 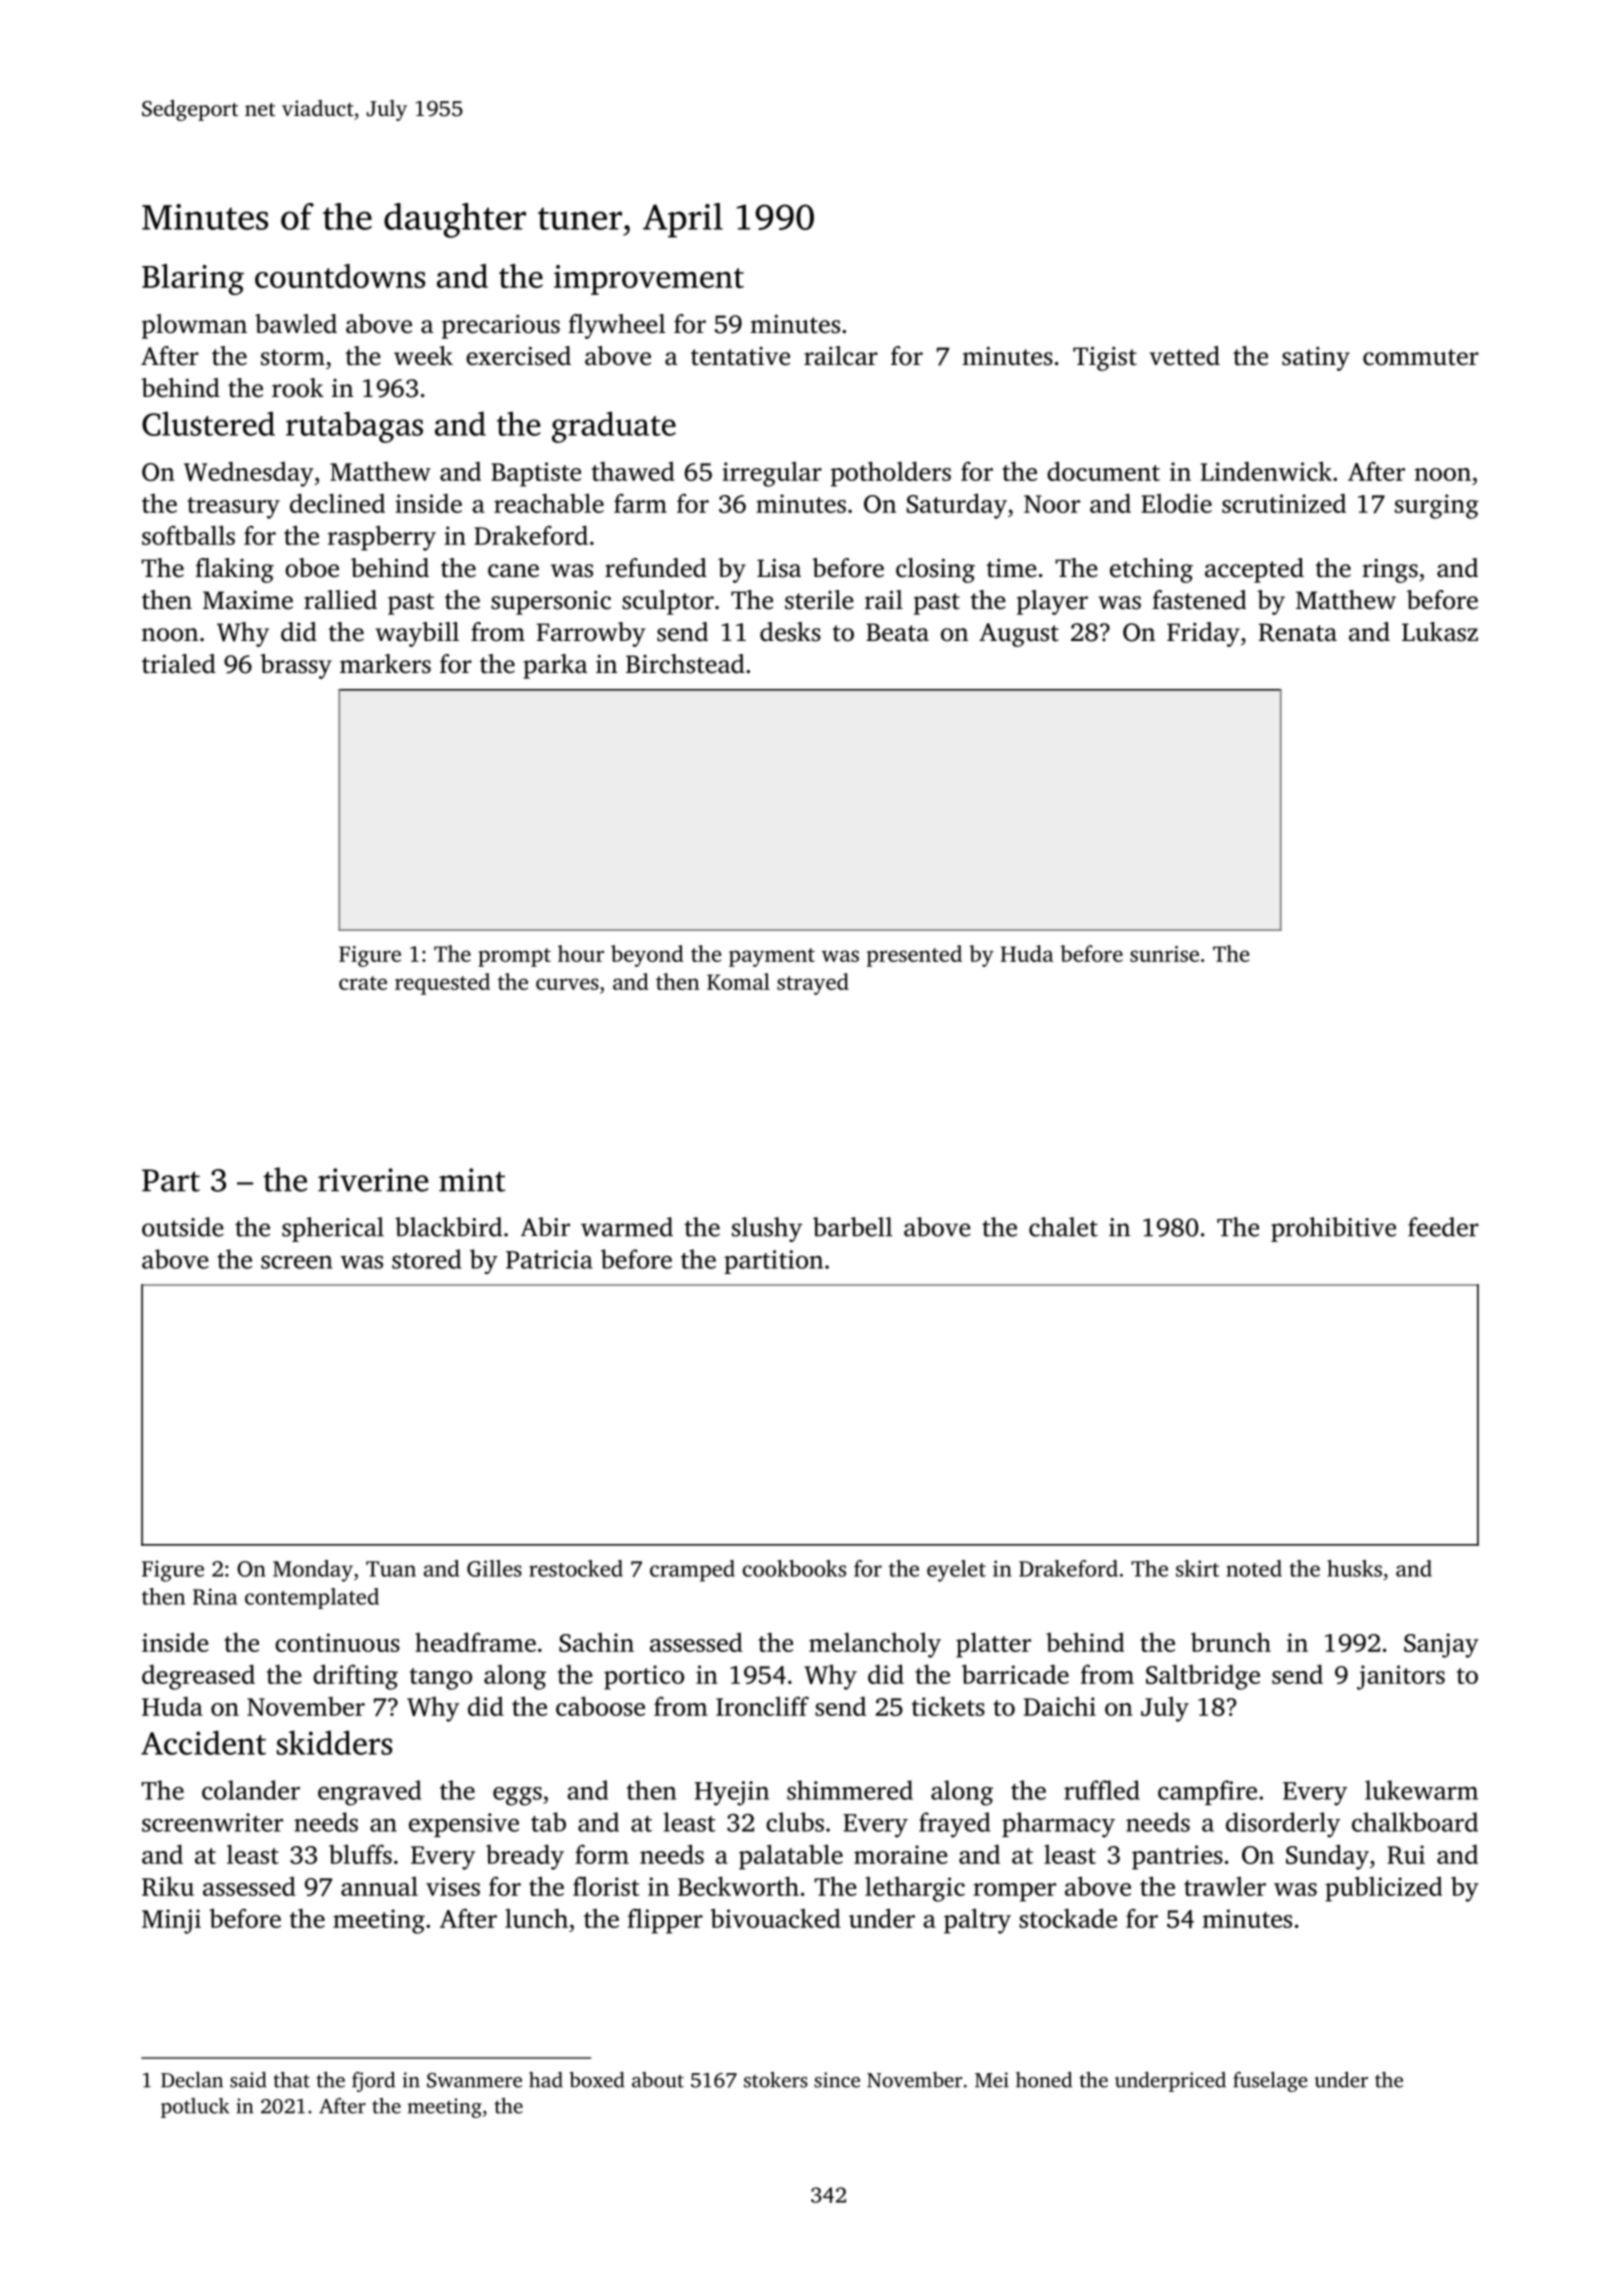 I want to click on tentative, so click(x=740, y=356).
